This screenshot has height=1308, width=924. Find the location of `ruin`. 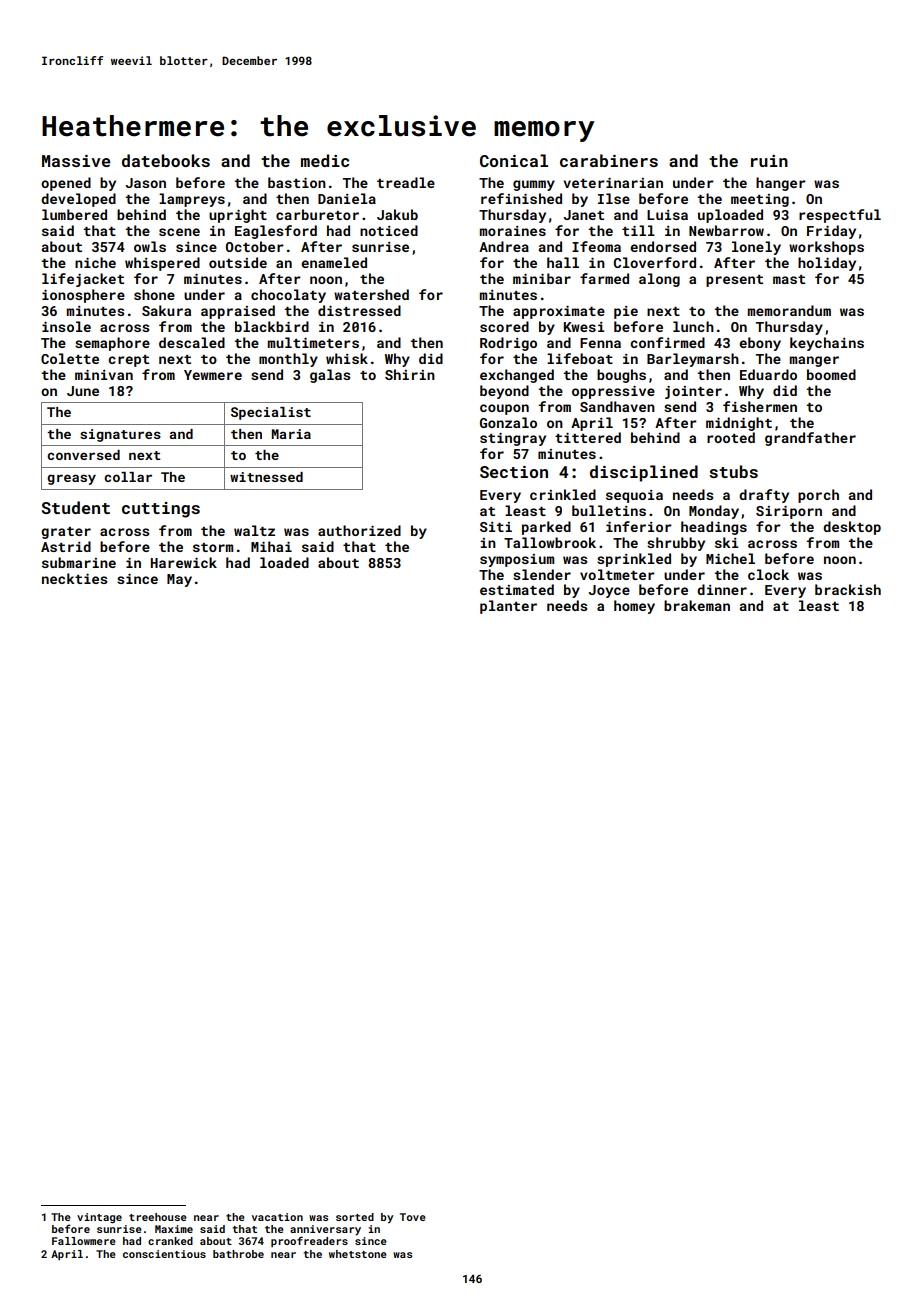

ruin is located at coordinates (769, 161).
